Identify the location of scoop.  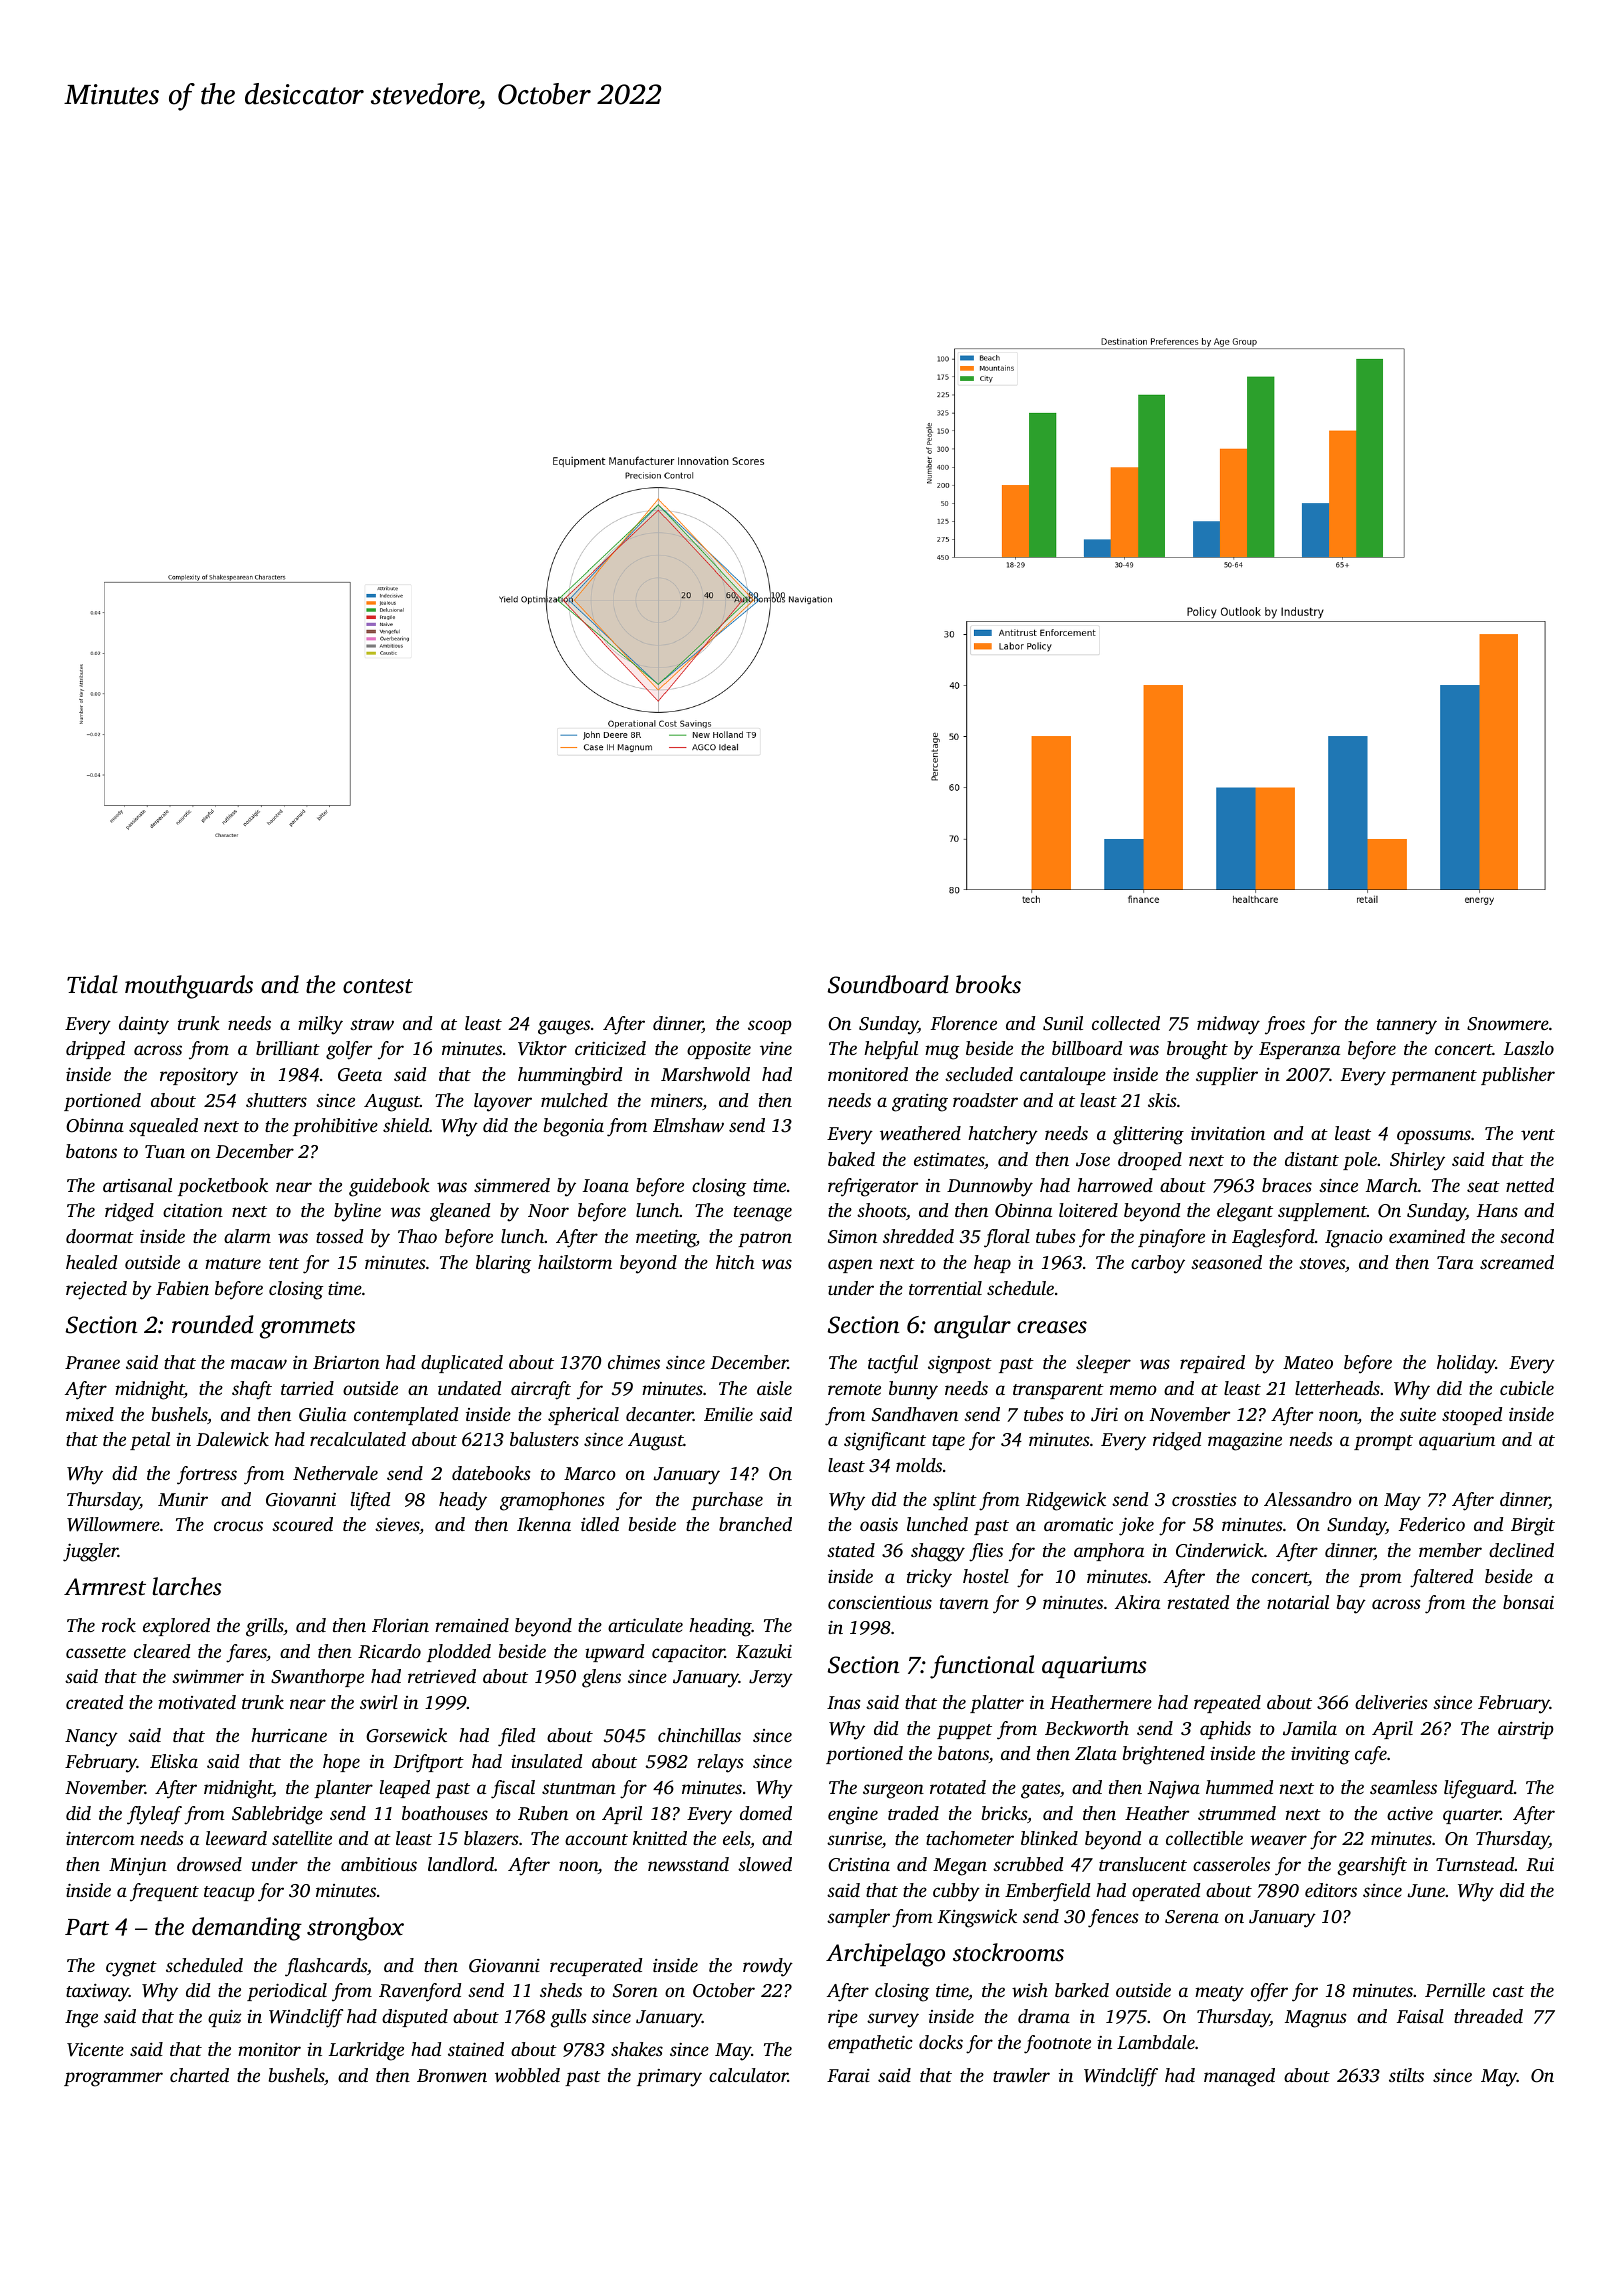
(770, 1027).
